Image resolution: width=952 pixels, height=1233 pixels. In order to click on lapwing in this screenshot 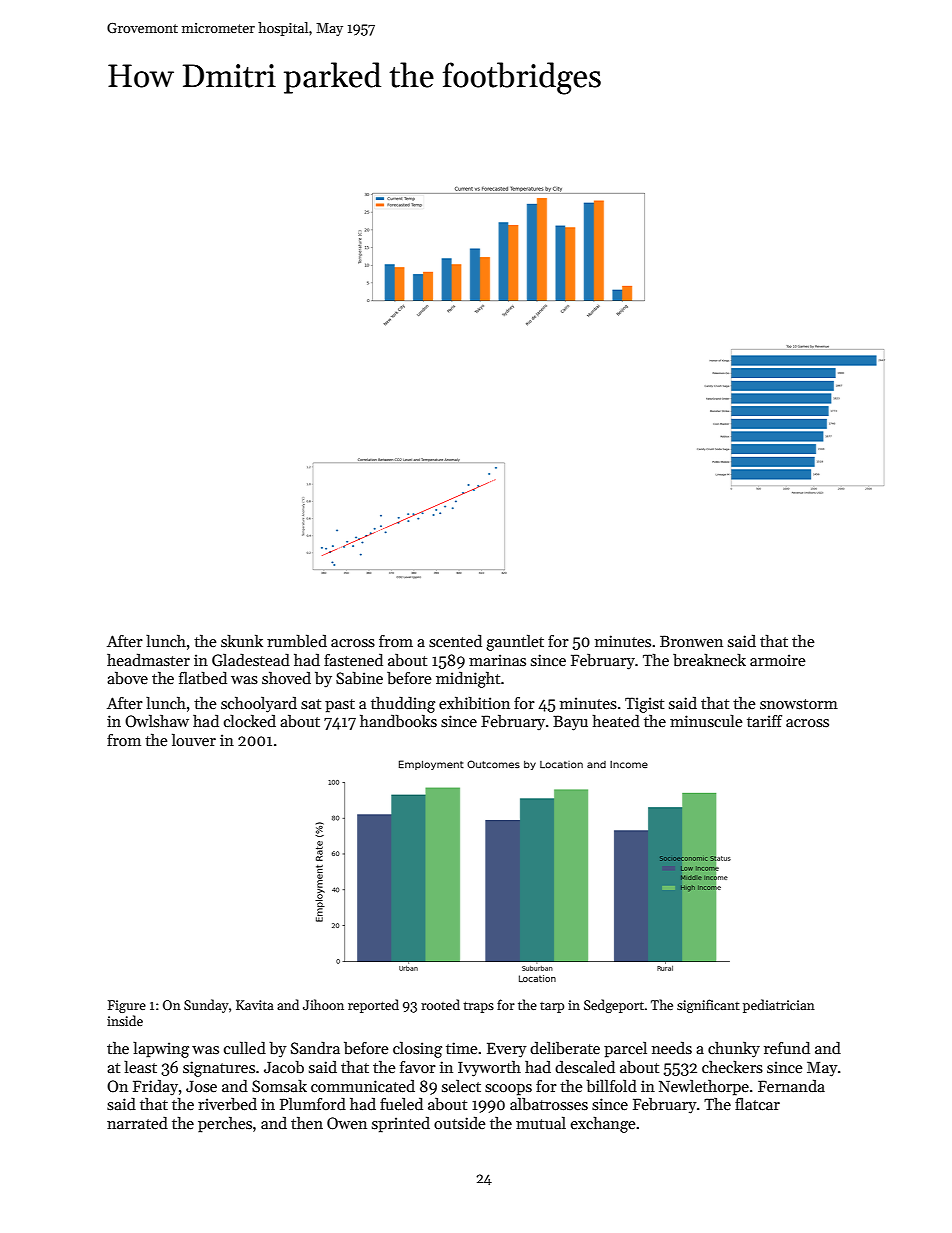, I will do `click(161, 1050)`.
